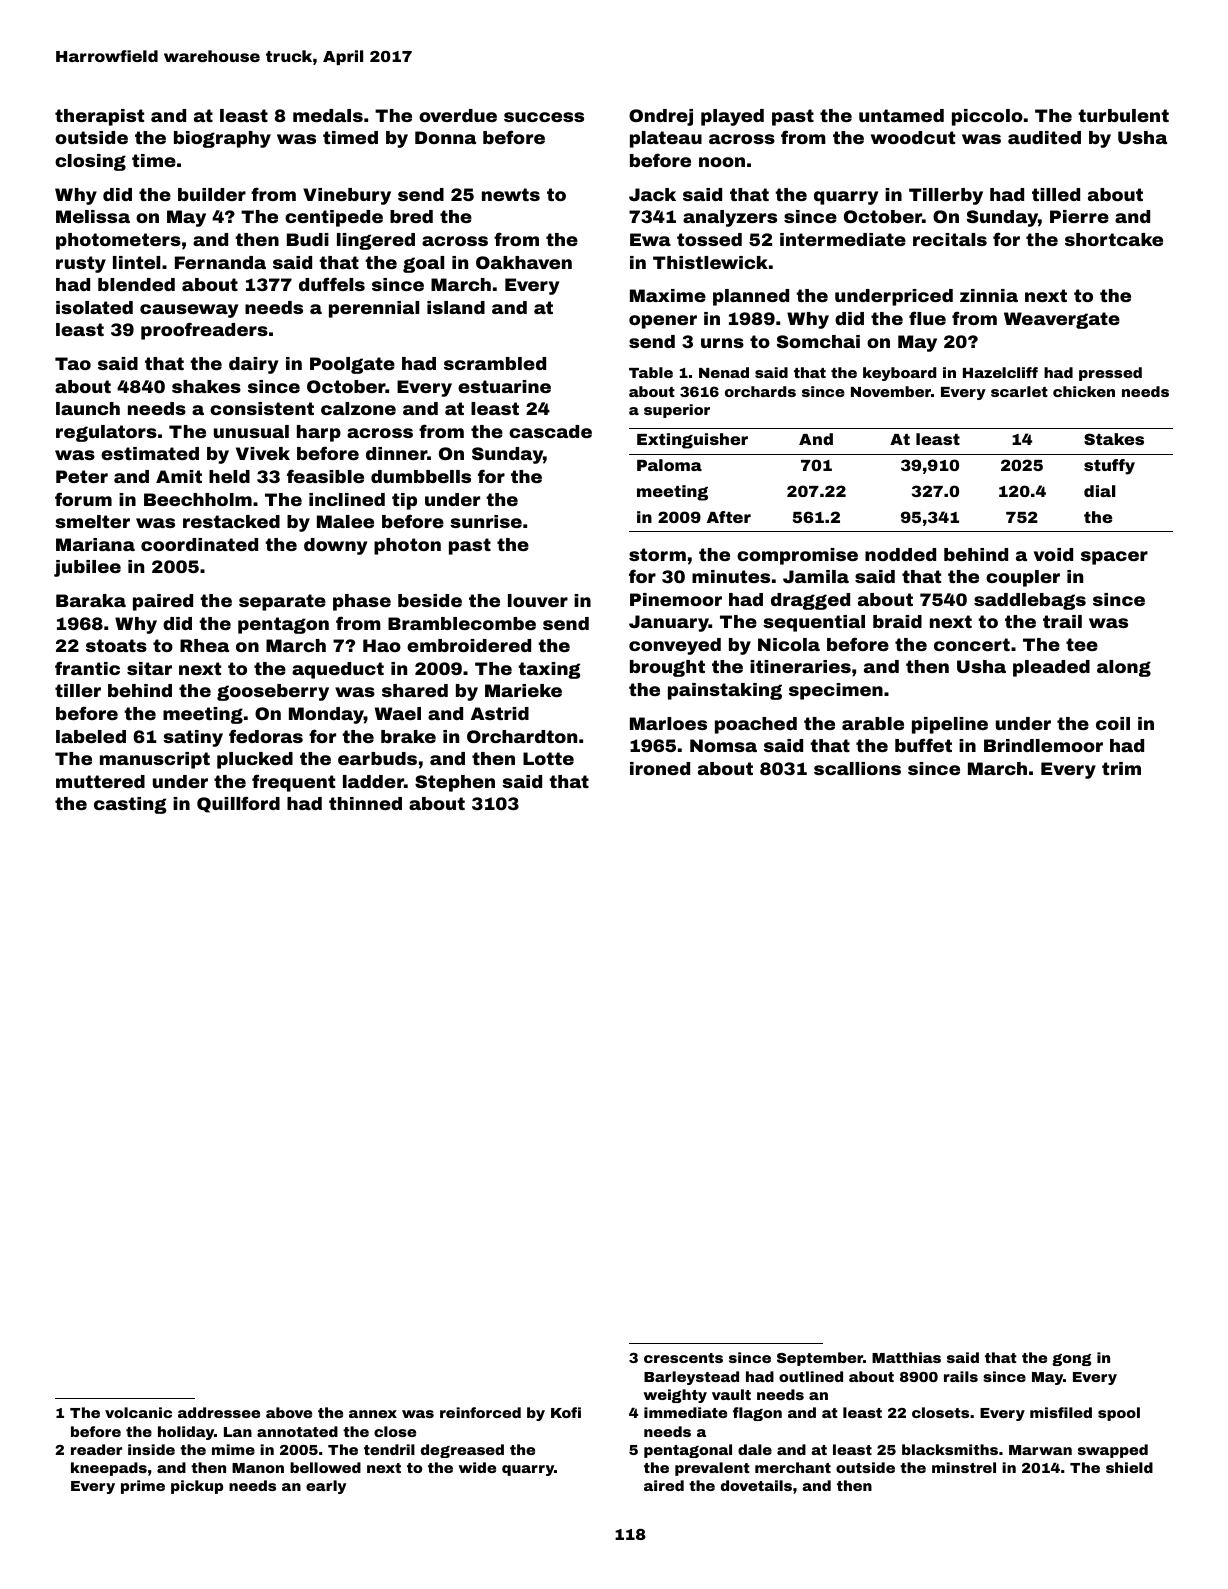 The width and height of the screenshot is (1228, 1589). What do you see at coordinates (906, 1357) in the screenshot?
I see `Matthias` at bounding box center [906, 1357].
